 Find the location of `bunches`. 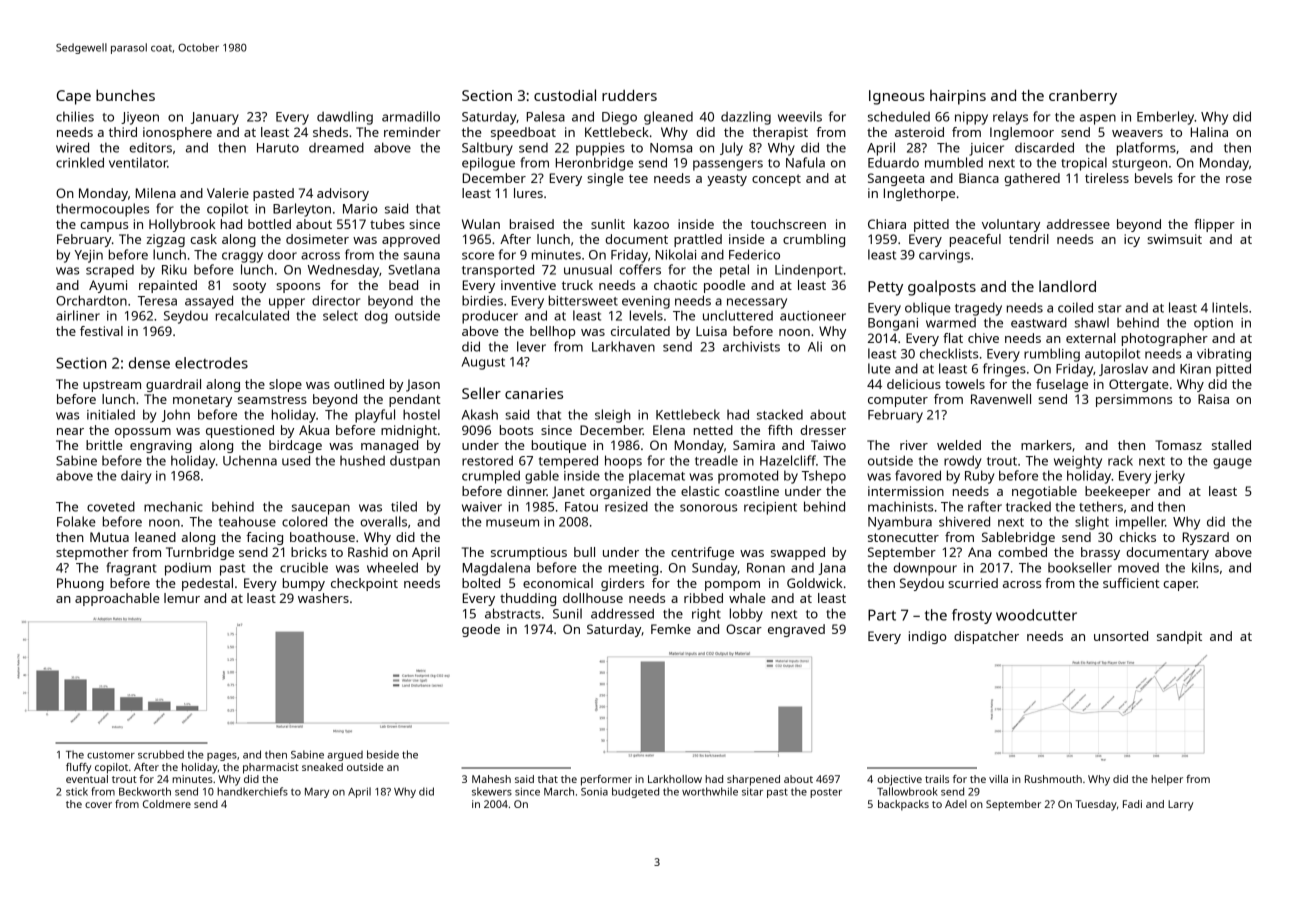

bunches is located at coordinates (125, 95).
